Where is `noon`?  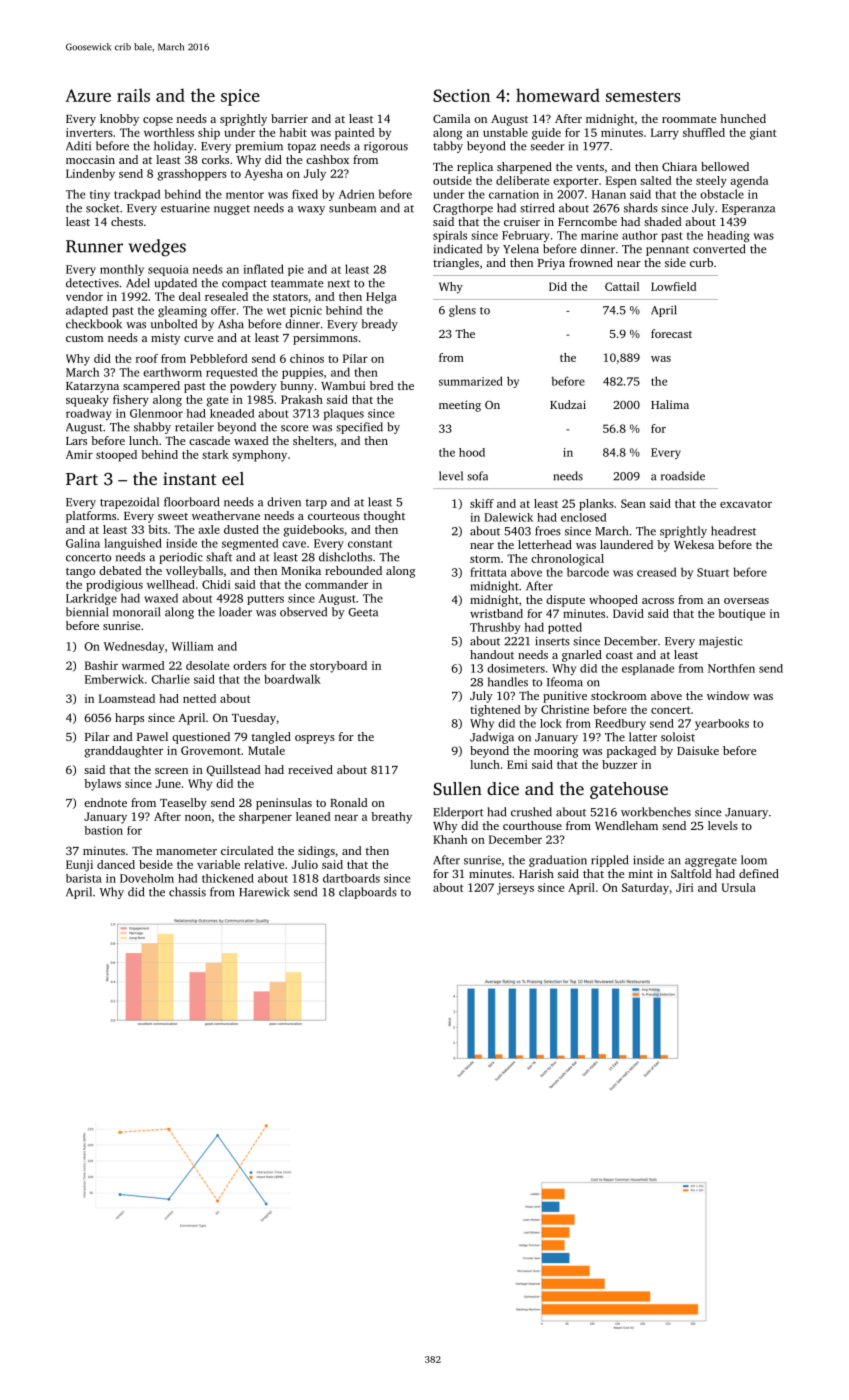
noon is located at coordinates (198, 818).
